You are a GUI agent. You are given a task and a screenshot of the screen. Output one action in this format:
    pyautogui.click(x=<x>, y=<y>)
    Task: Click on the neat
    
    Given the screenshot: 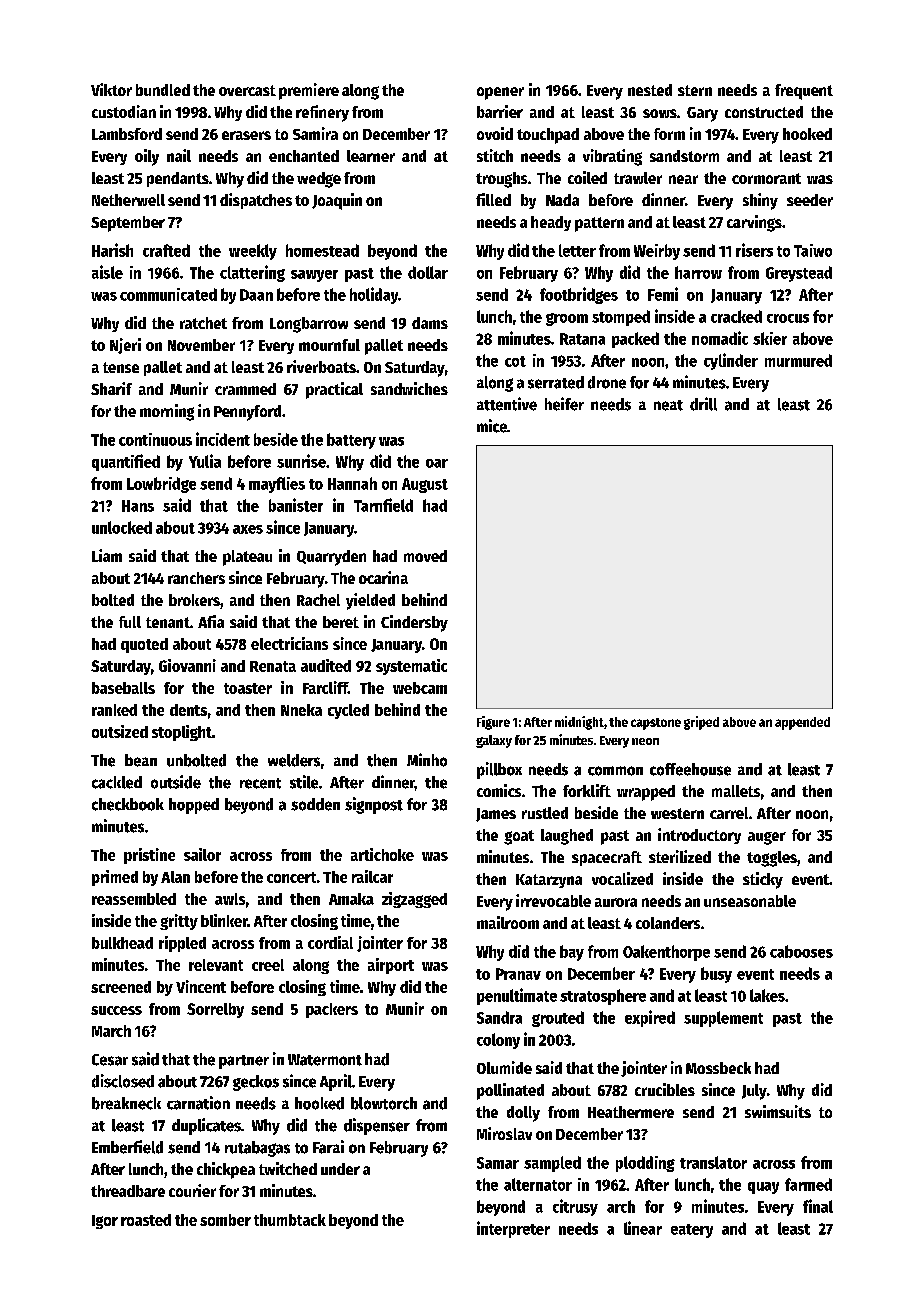 What is the action you would take?
    pyautogui.click(x=668, y=405)
